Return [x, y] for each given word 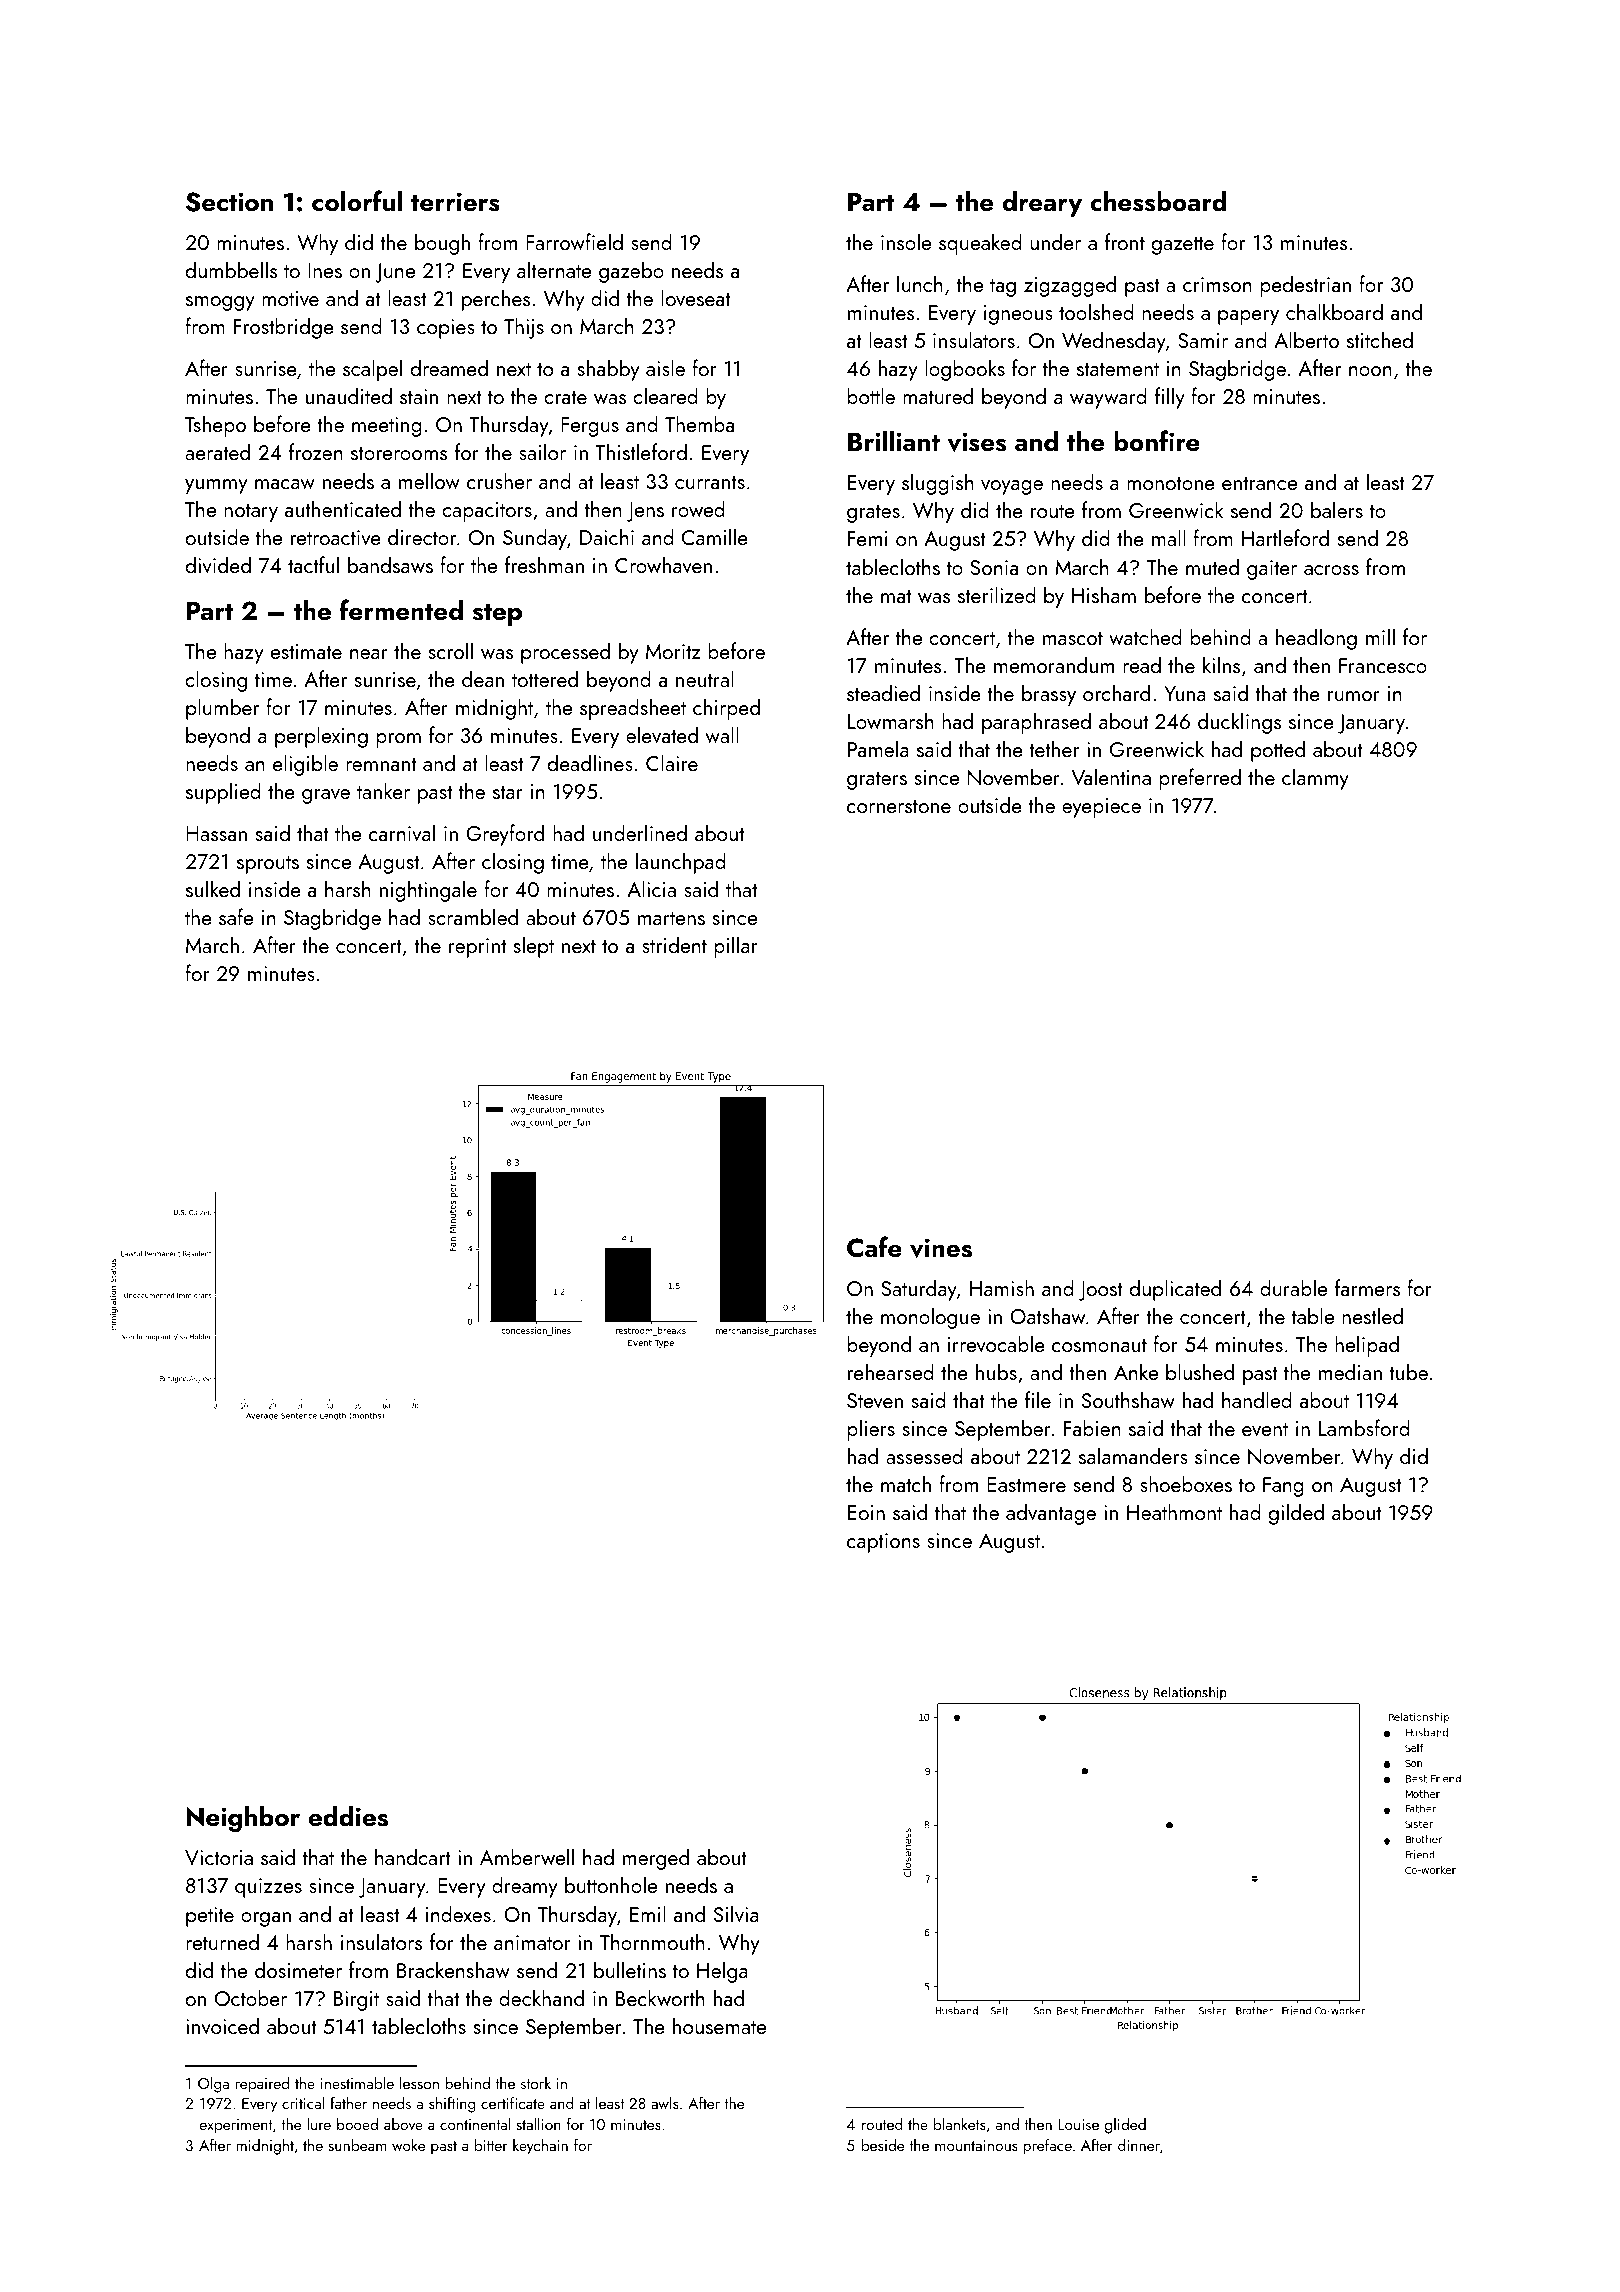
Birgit [356, 2001]
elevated [662, 734]
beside [883, 2145]
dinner [1139, 2145]
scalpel [372, 370]
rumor [1354, 696]
